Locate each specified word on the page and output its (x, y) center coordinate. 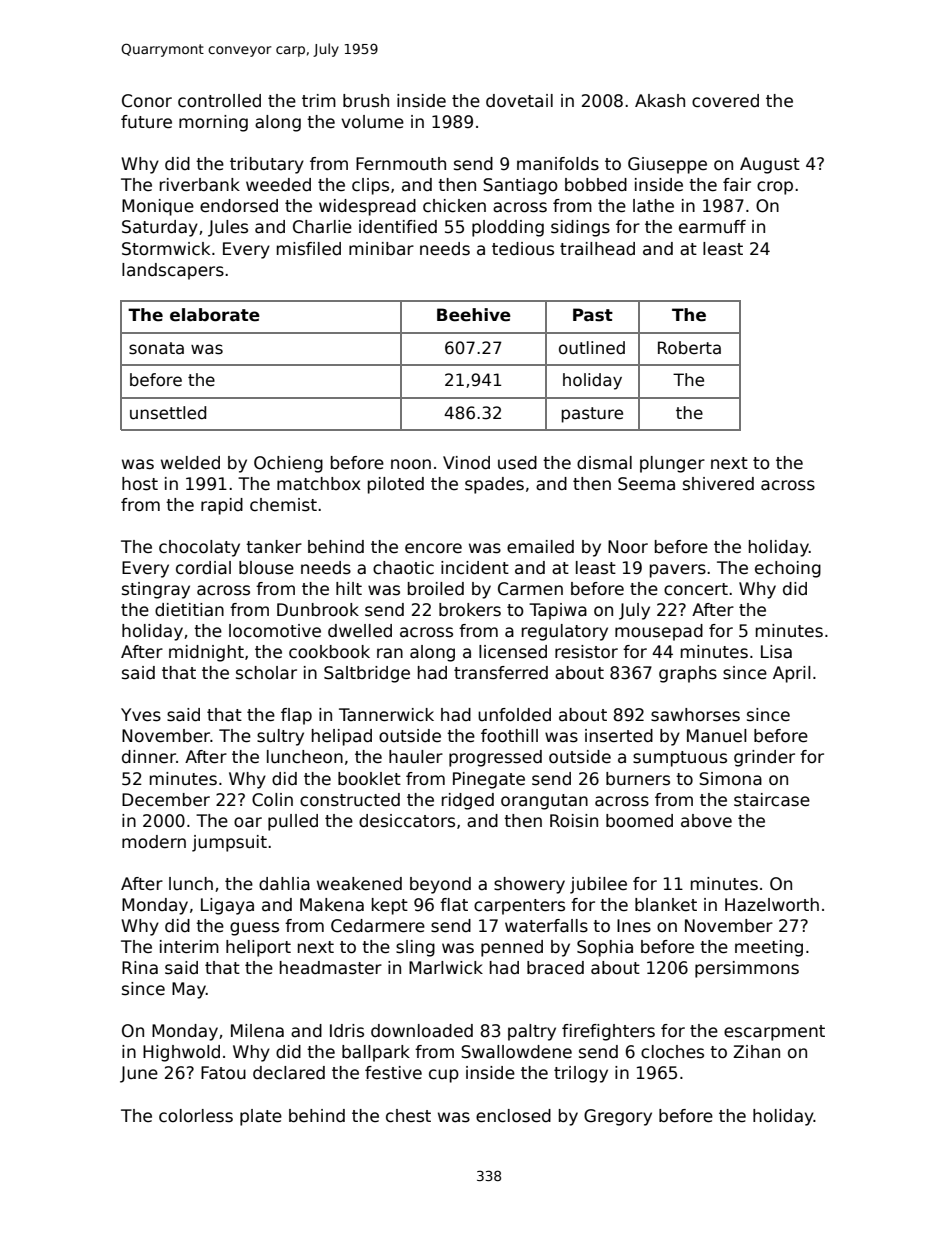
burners (638, 779)
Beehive (474, 315)
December (166, 800)
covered (725, 101)
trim (319, 100)
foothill (509, 736)
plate (261, 1117)
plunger (672, 464)
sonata (156, 348)
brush (366, 101)
